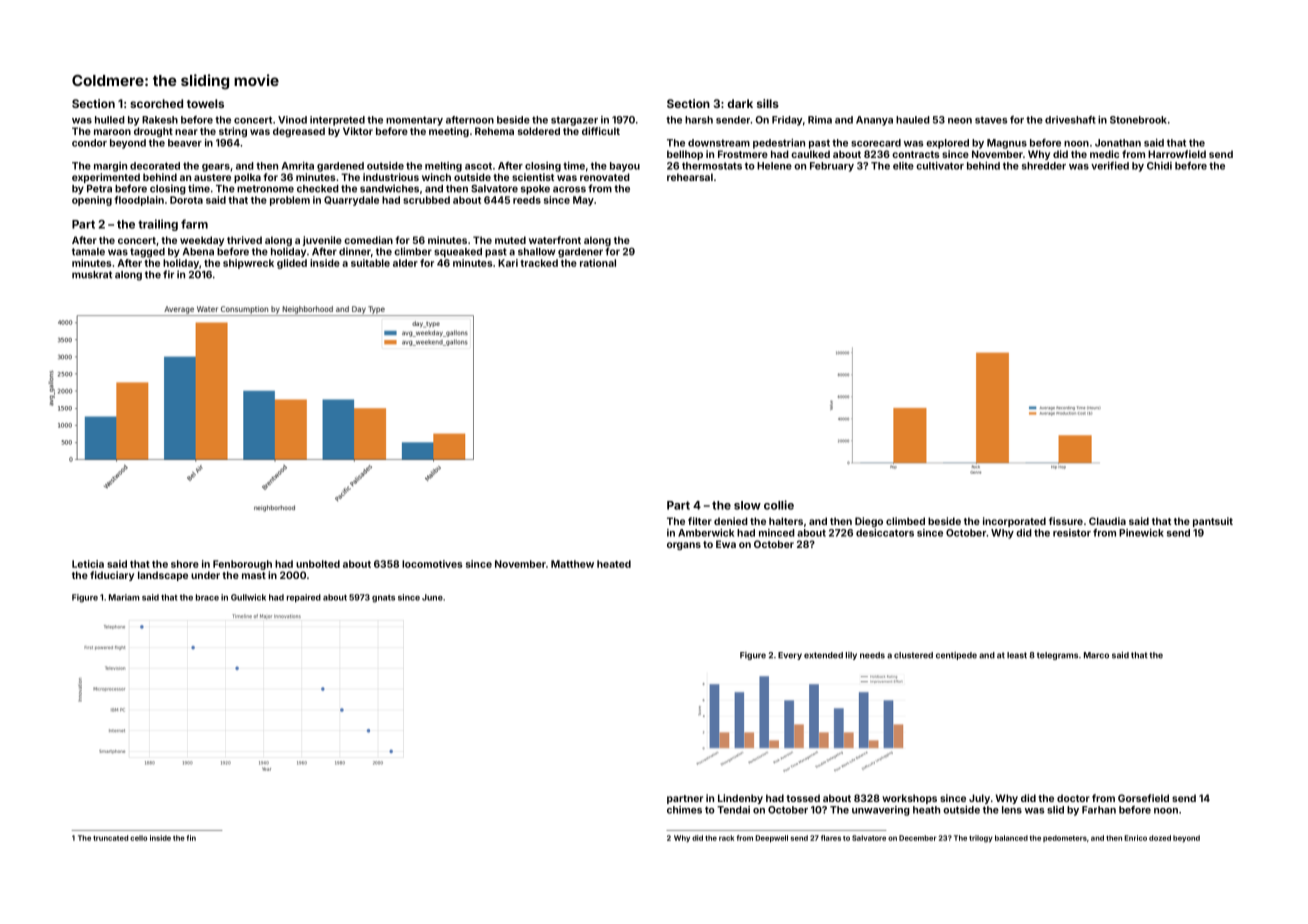 Image resolution: width=1308 pixels, height=924 pixels. What do you see at coordinates (185, 564) in the screenshot?
I see `shore` at bounding box center [185, 564].
